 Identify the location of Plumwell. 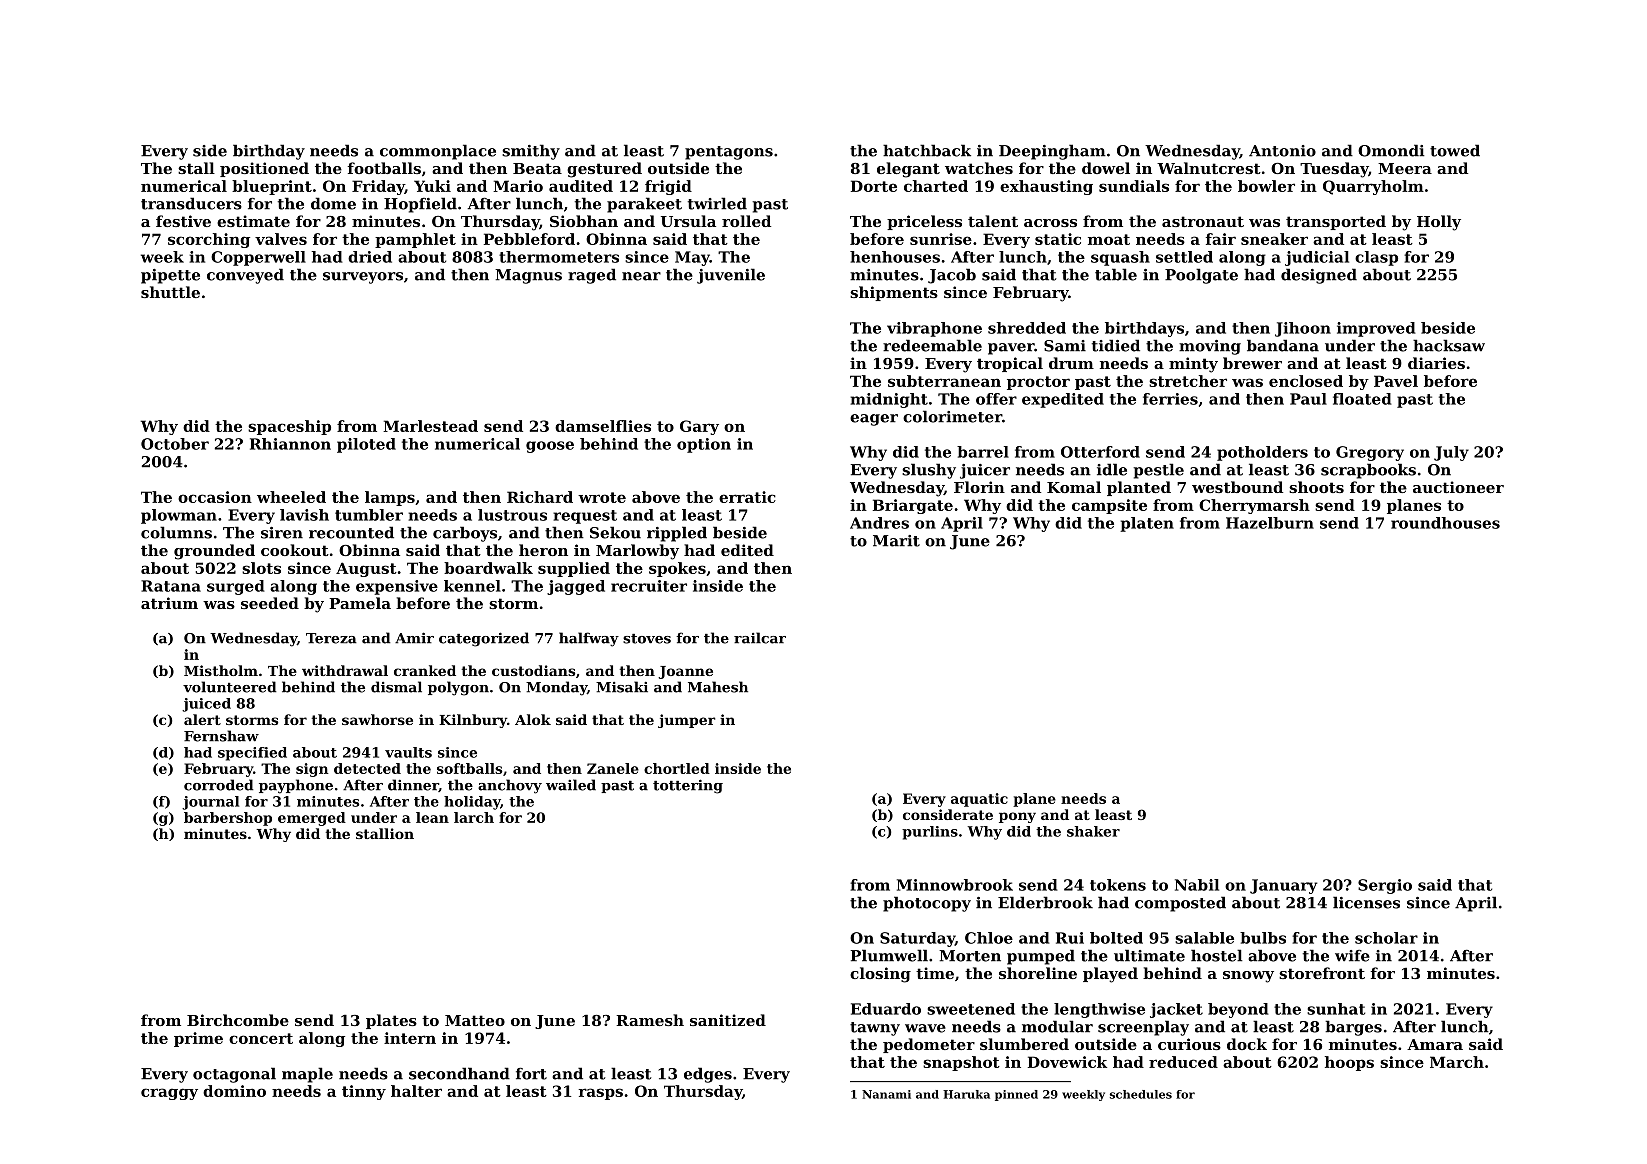
(889, 955).
